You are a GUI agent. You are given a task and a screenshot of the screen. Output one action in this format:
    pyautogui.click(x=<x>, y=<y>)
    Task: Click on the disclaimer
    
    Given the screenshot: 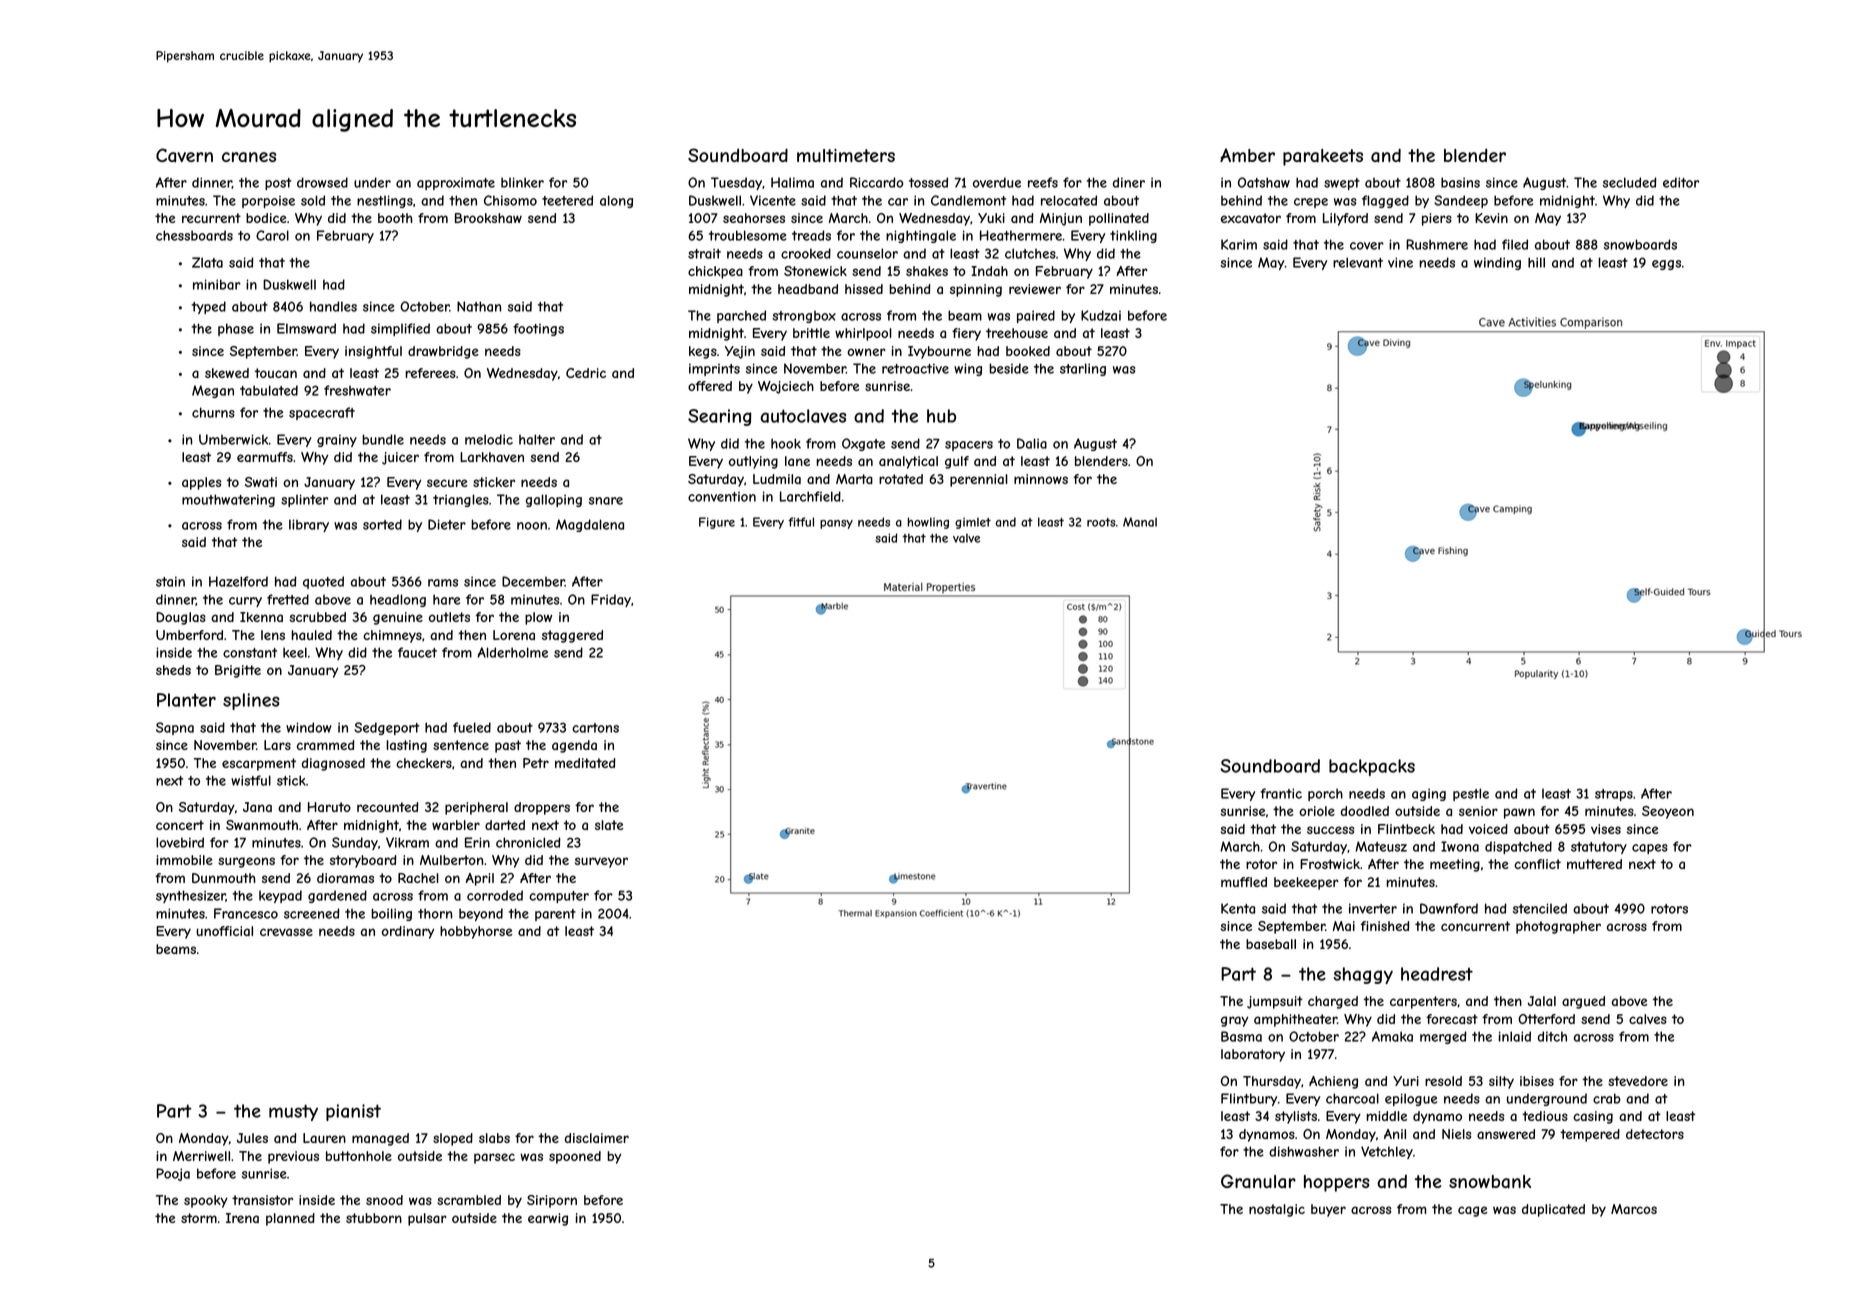 What is the action you would take?
    pyautogui.click(x=597, y=1138)
